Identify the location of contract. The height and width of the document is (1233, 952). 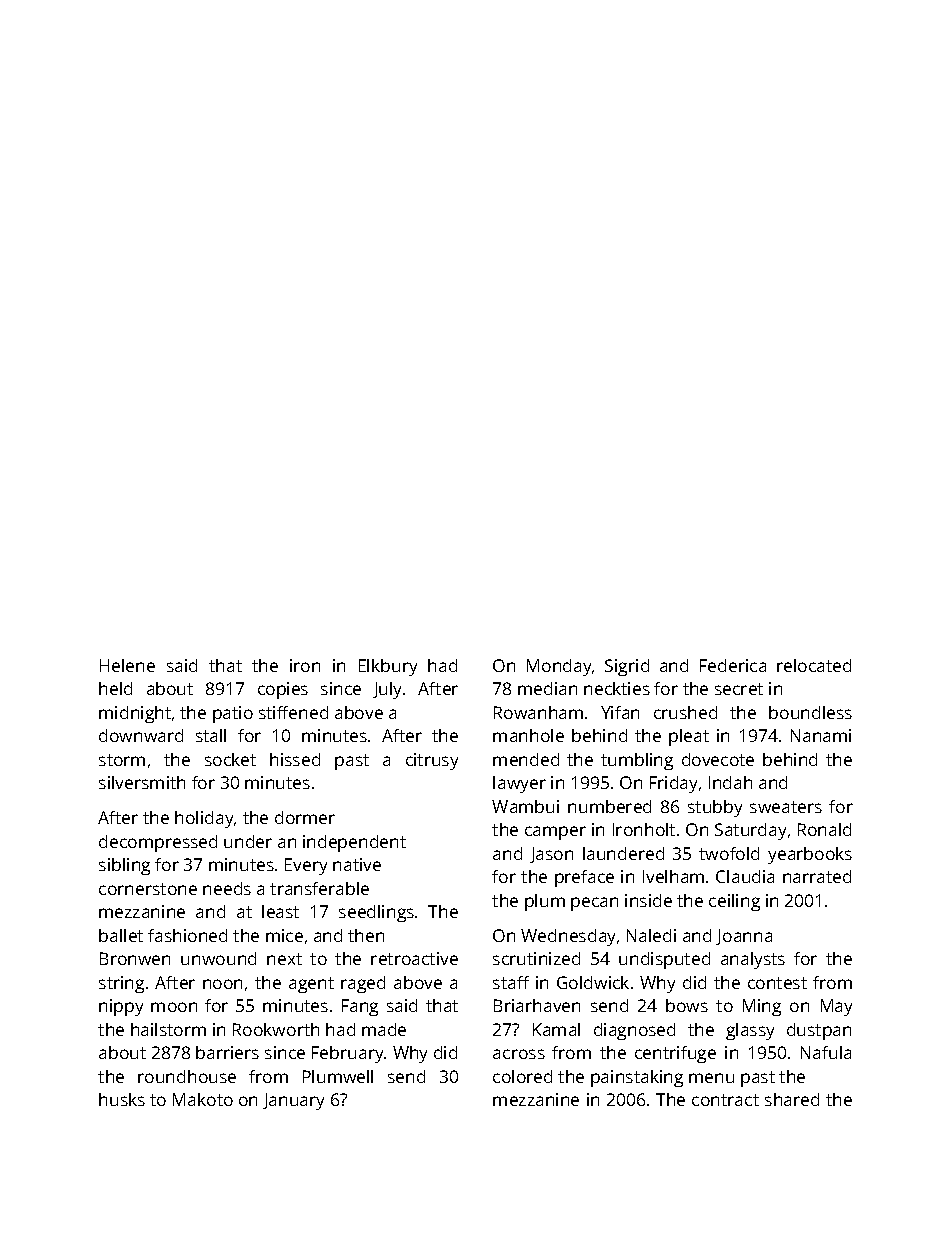
(725, 1100).
